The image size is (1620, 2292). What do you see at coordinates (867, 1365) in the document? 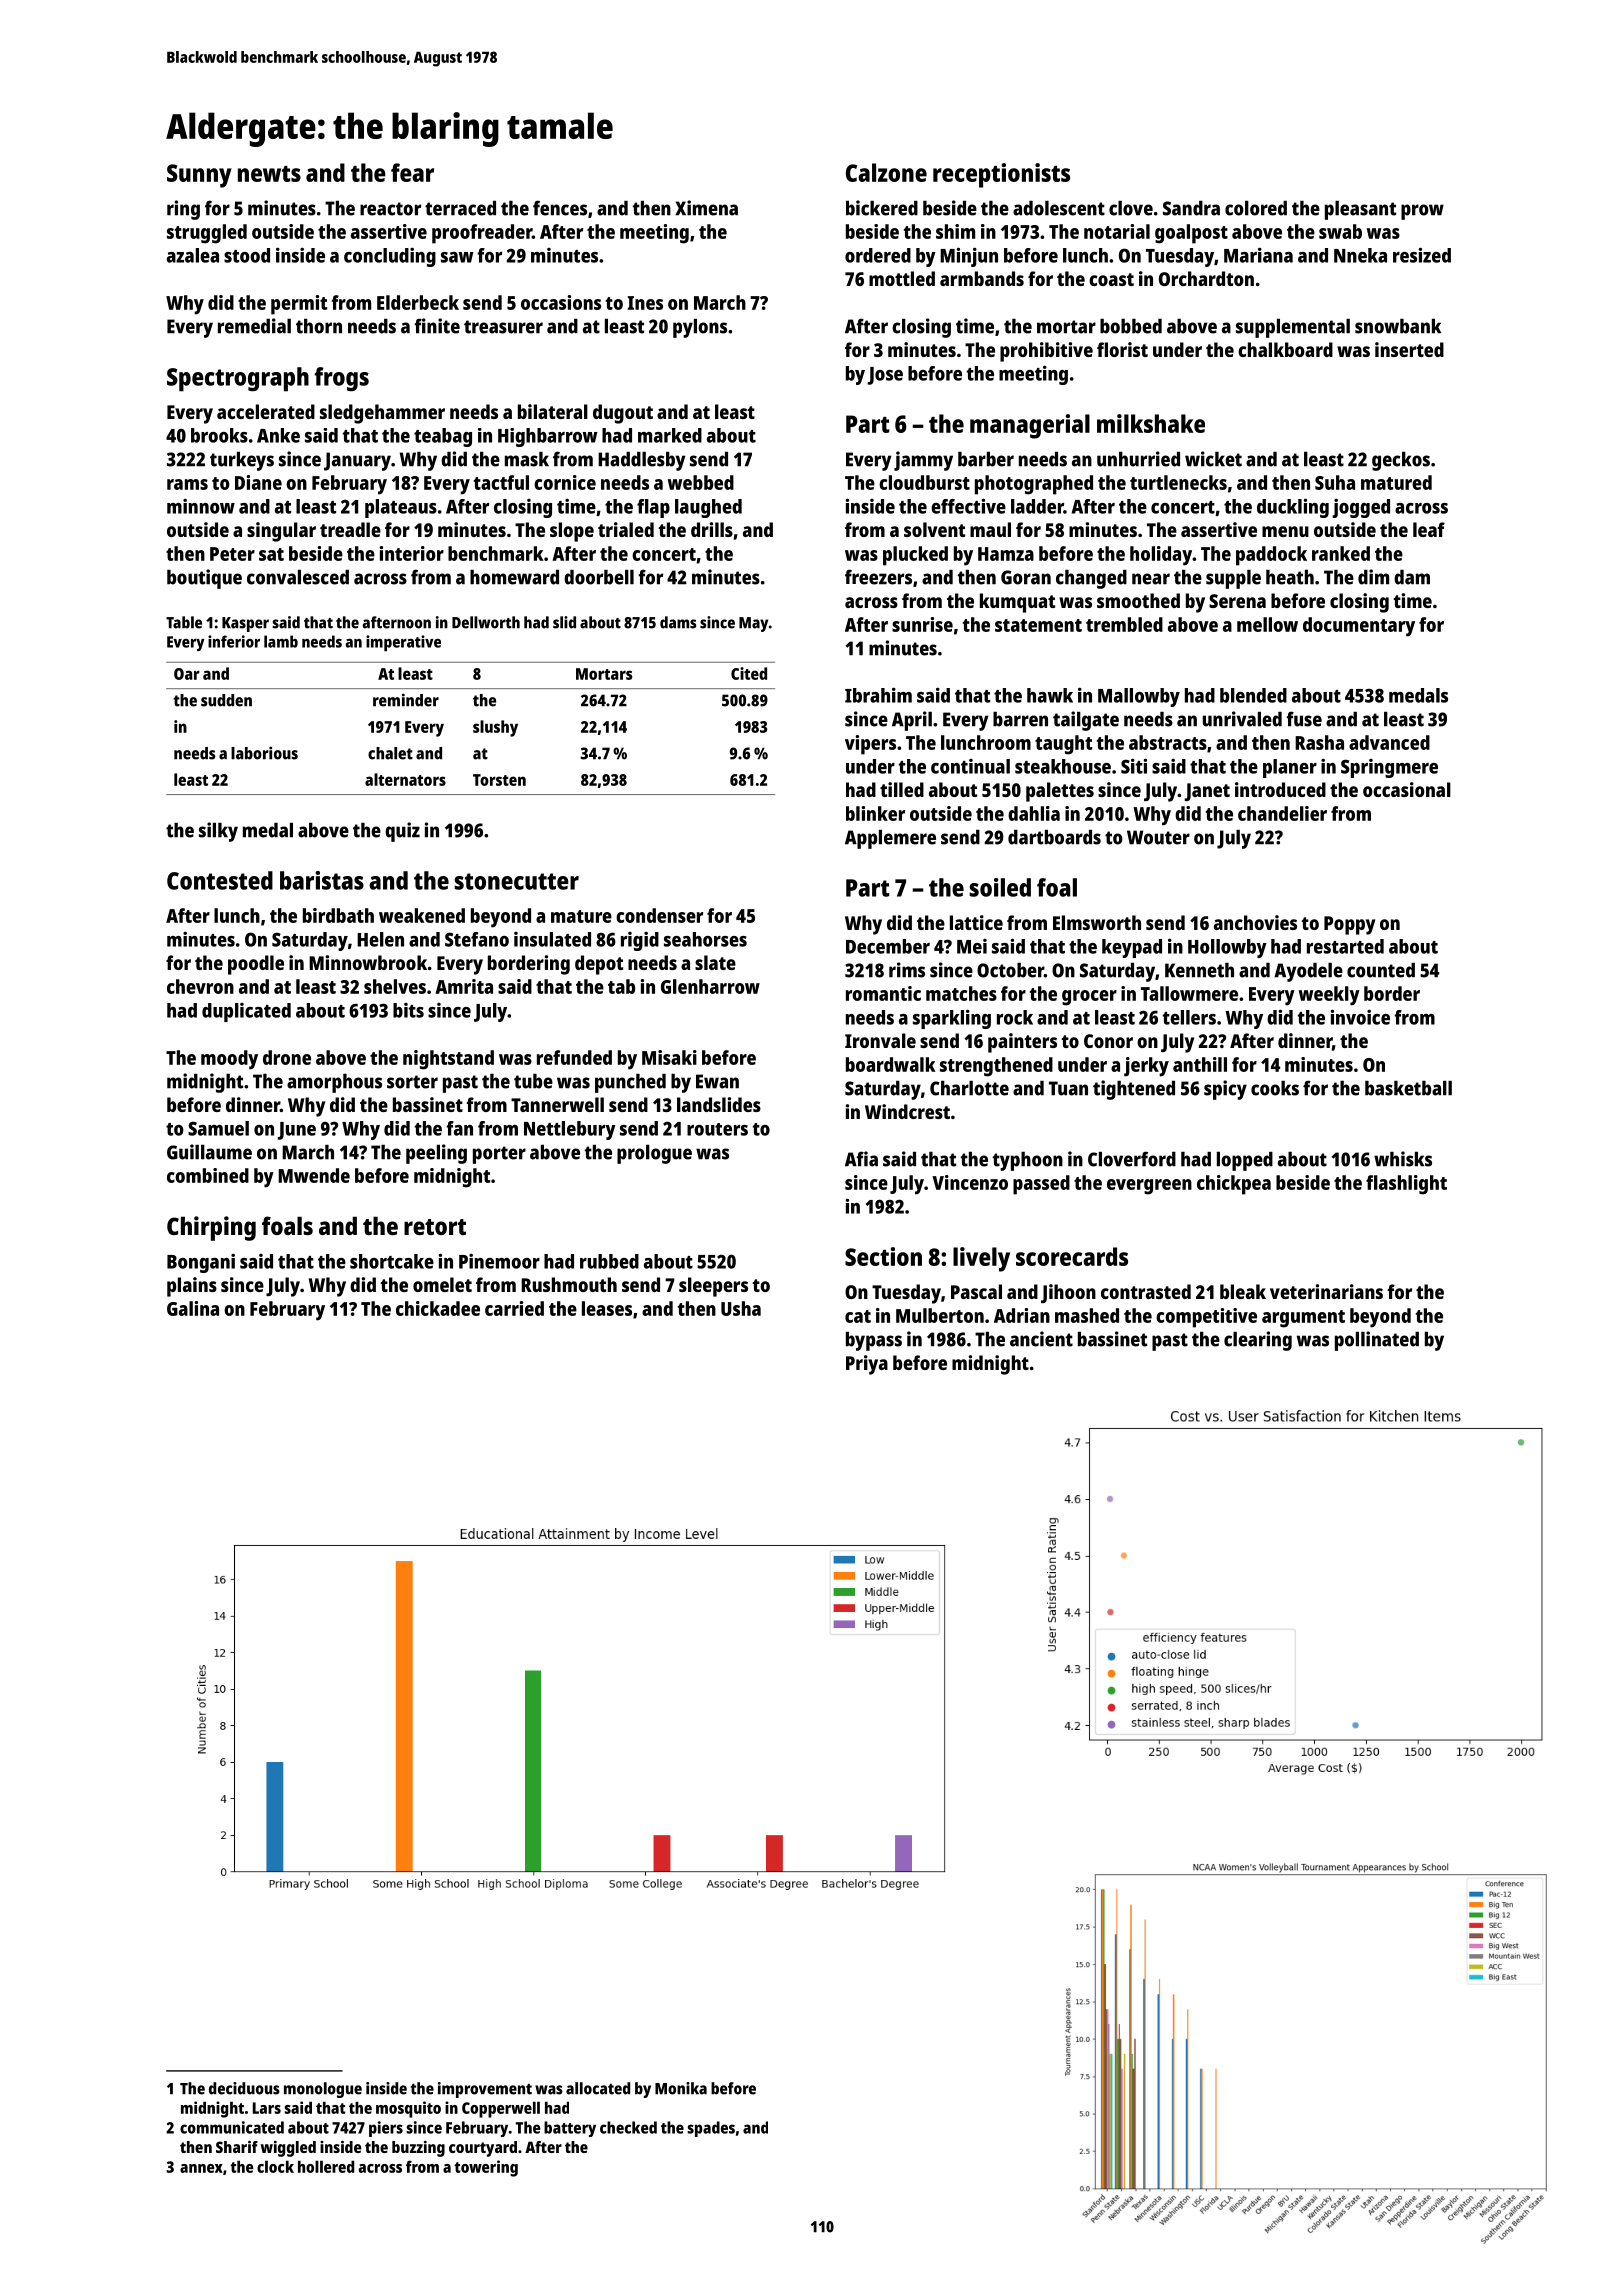
I see `Priya` at bounding box center [867, 1365].
